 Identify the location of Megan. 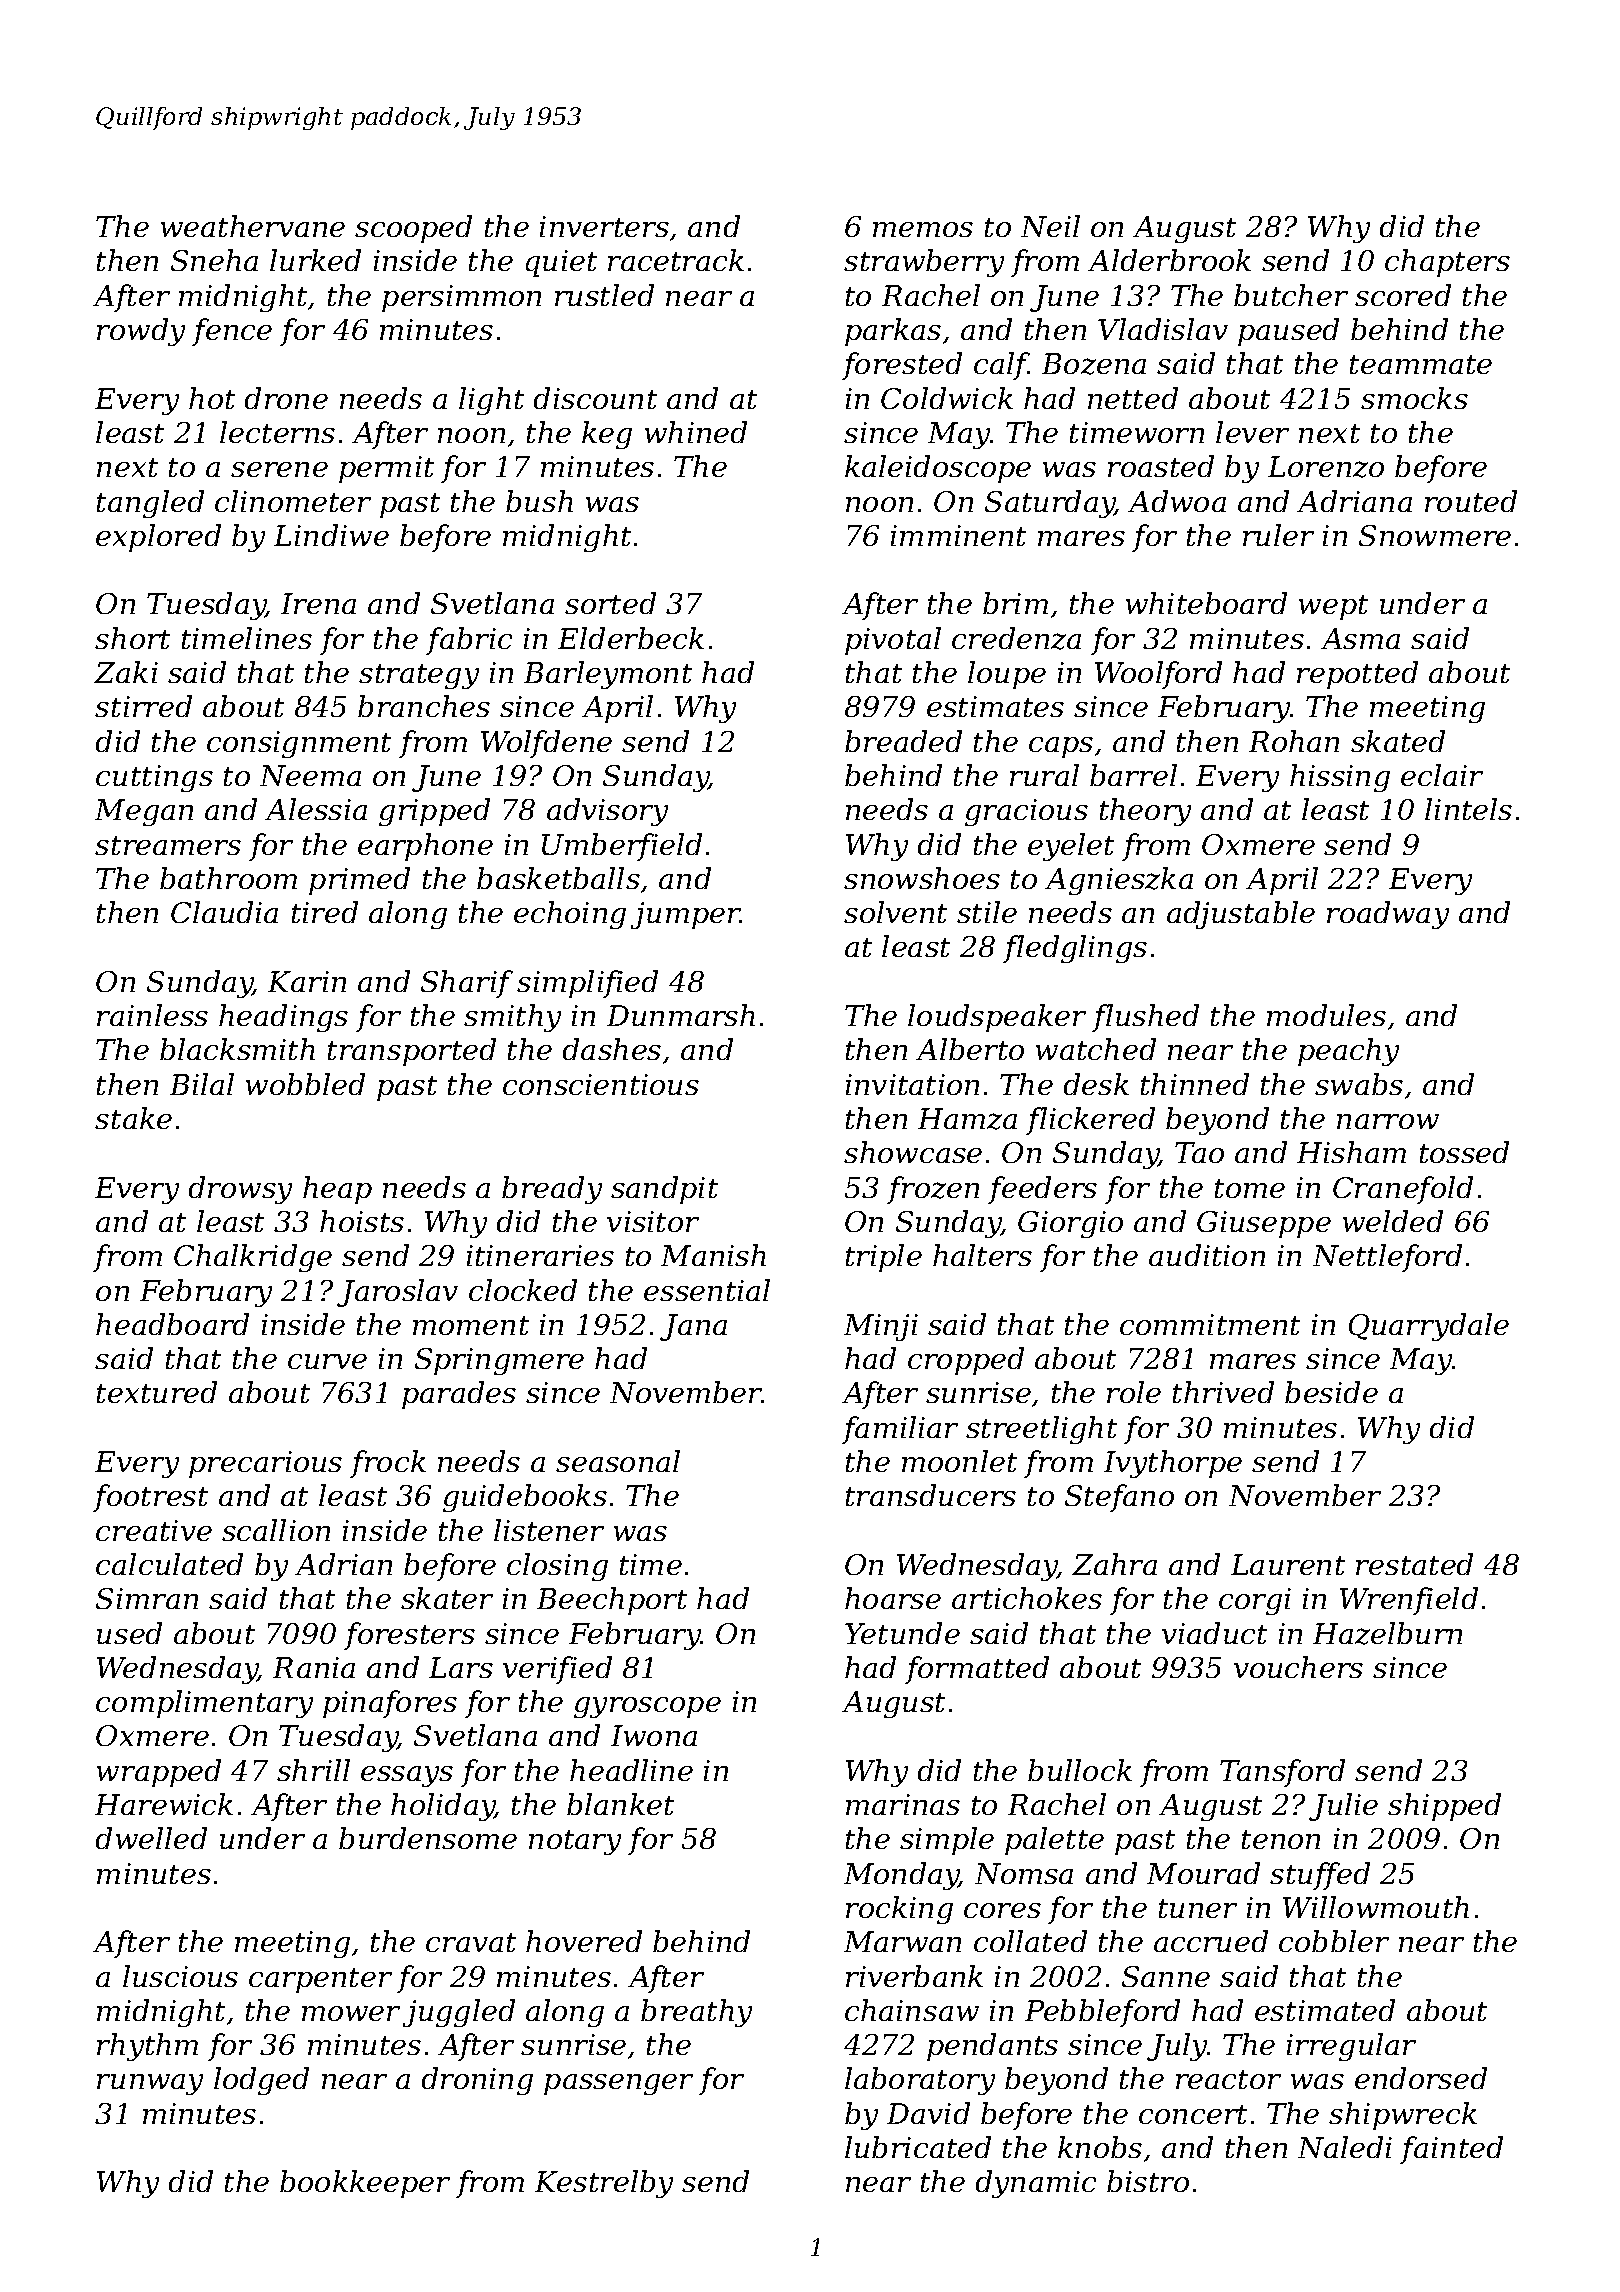
(144, 812).
